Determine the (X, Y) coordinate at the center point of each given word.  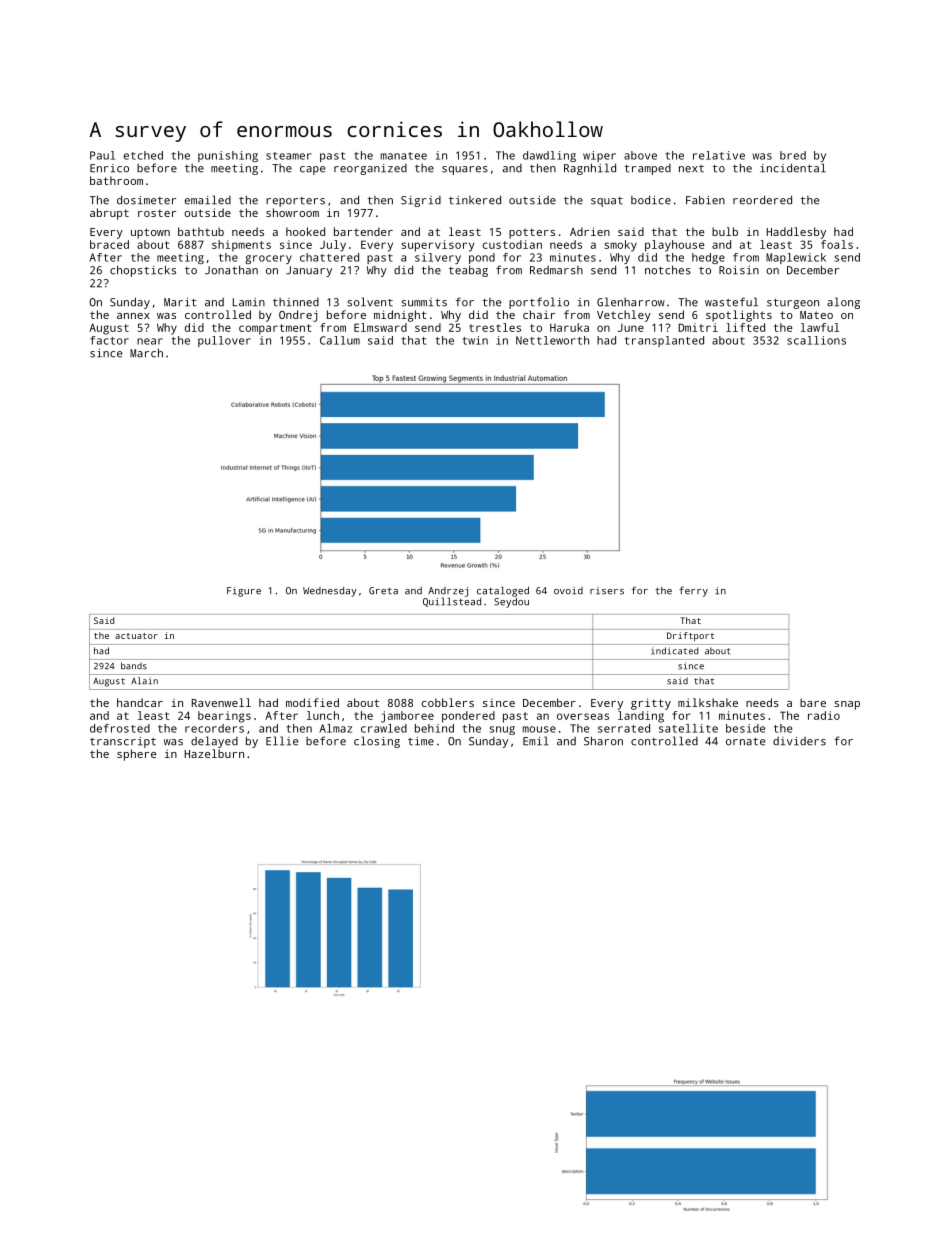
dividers (799, 741)
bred (793, 155)
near (150, 341)
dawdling (549, 156)
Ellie (282, 741)
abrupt (109, 214)
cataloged (503, 591)
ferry (693, 591)
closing (377, 742)
